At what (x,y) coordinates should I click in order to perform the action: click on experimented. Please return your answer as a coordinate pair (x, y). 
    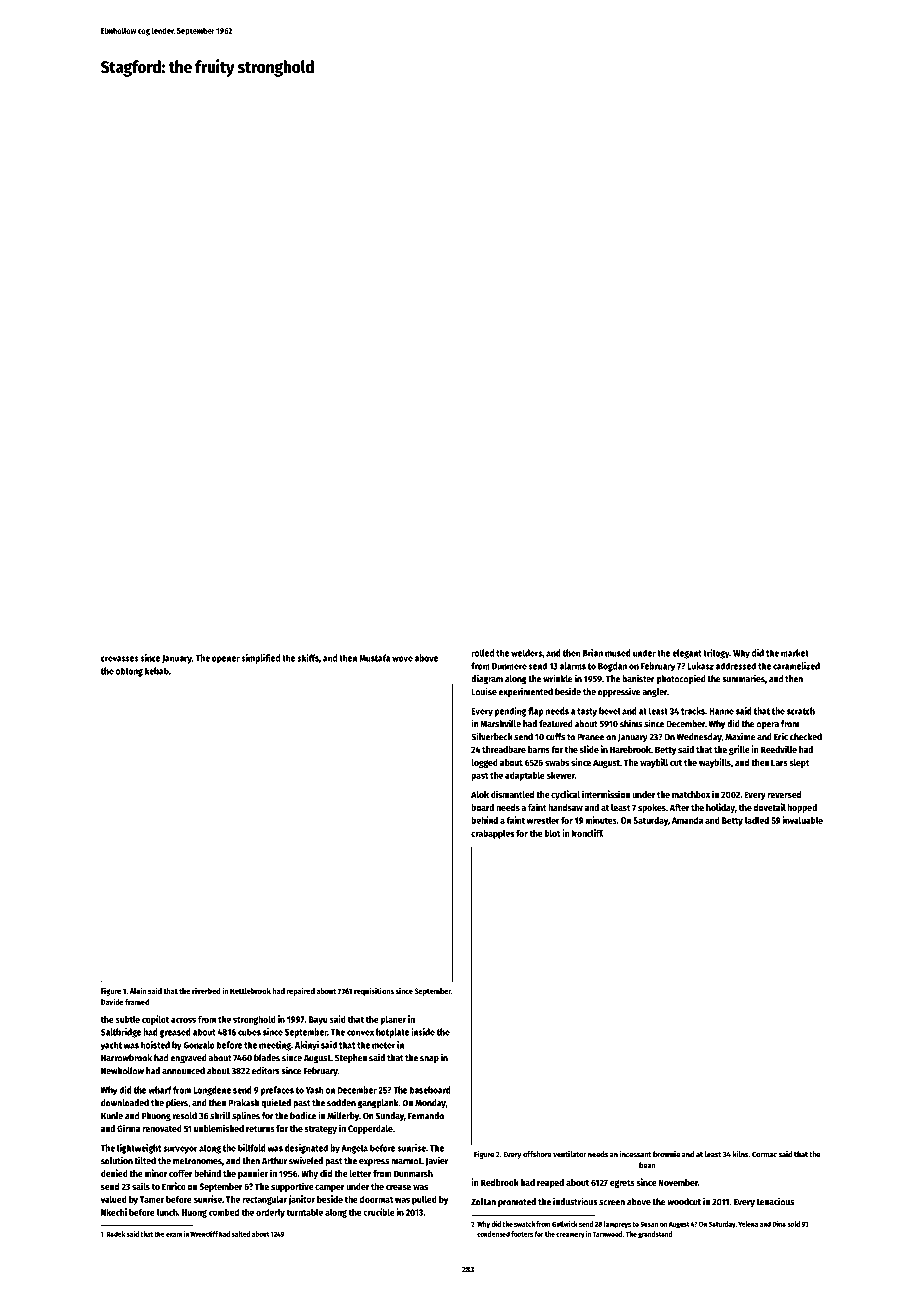
    Looking at the image, I should click on (526, 693).
